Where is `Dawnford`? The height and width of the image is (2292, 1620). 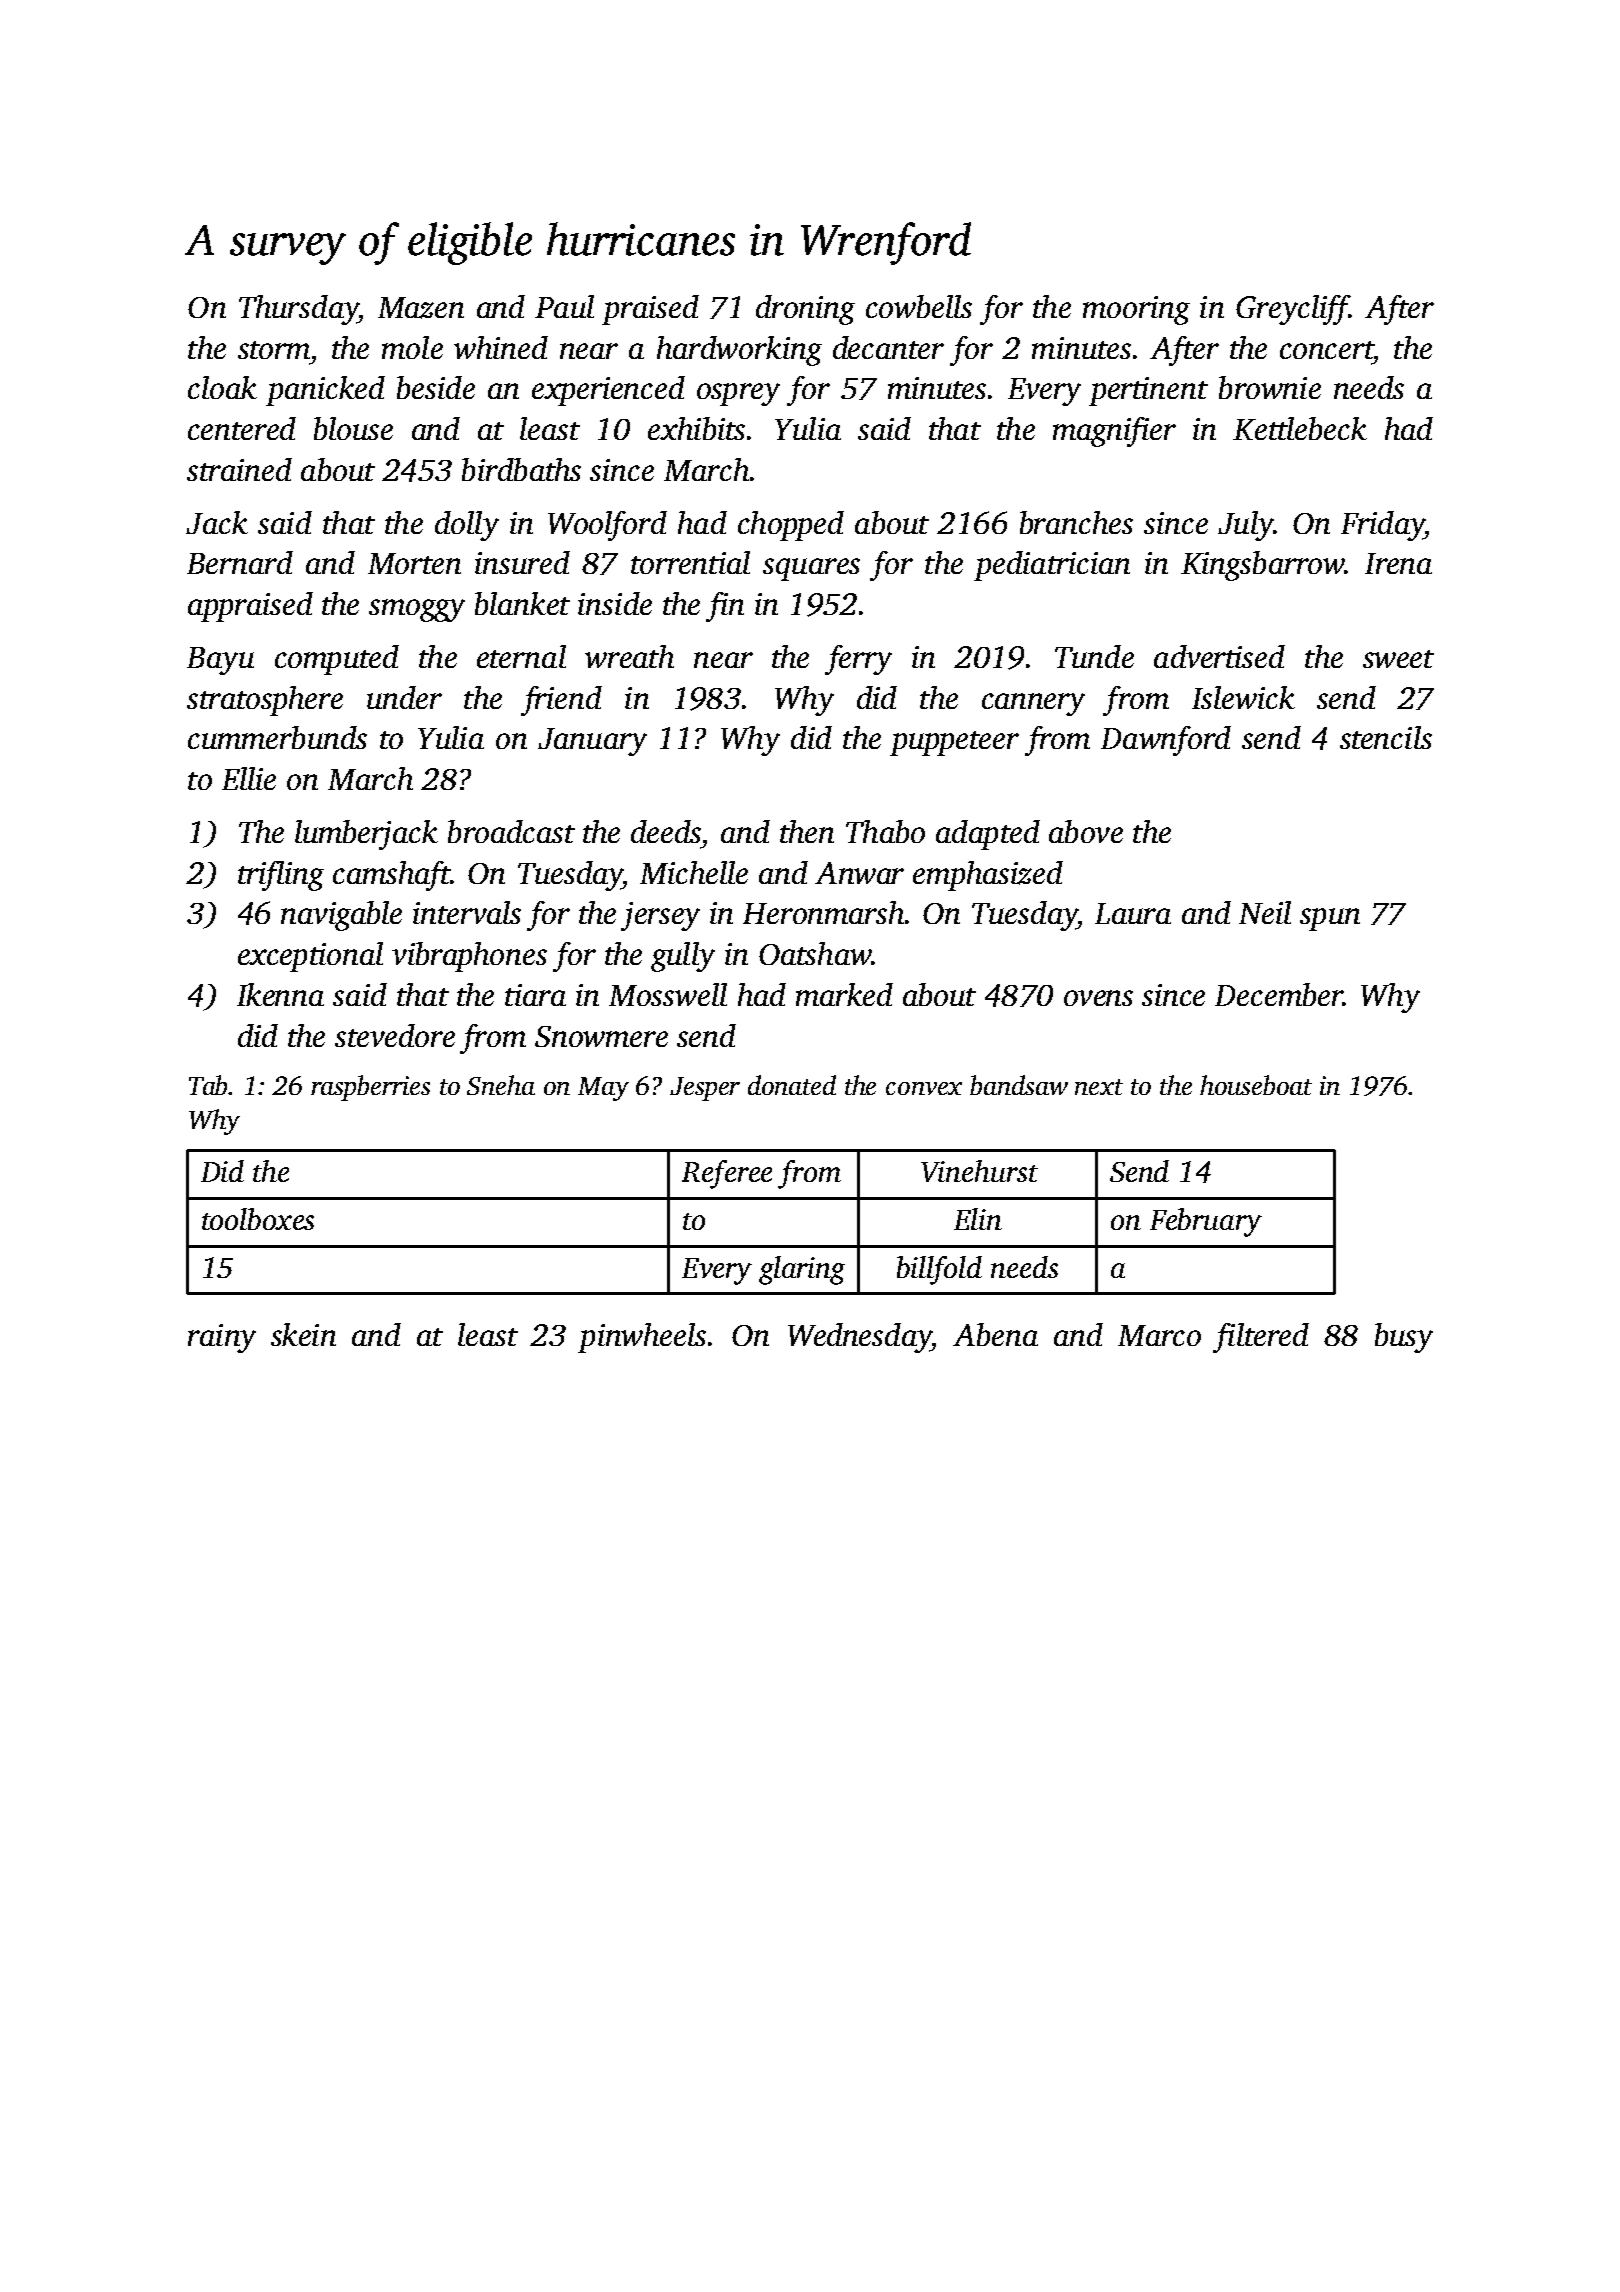
Dawnford is located at coordinates (1166, 741).
